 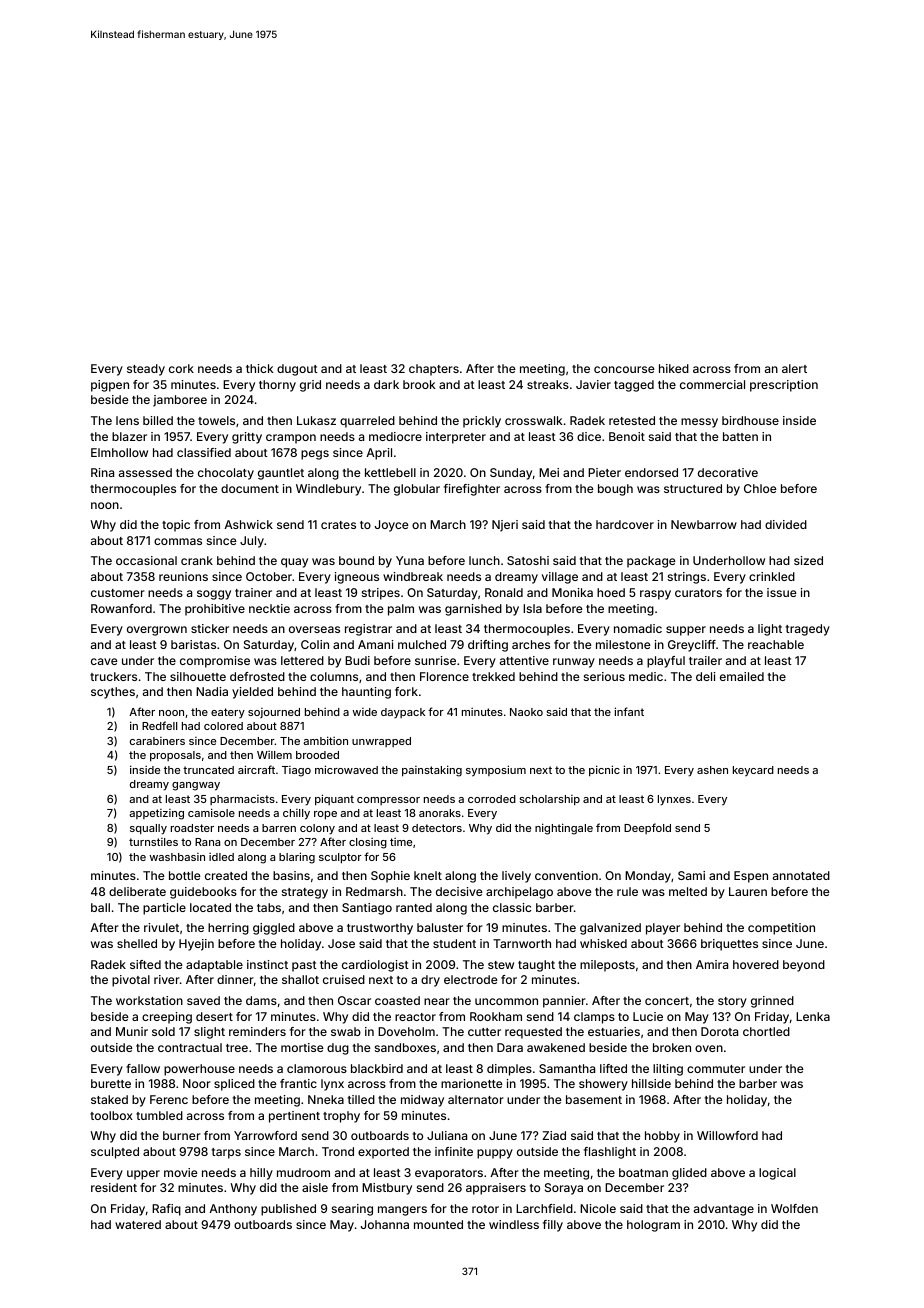 What do you see at coordinates (687, 578) in the document?
I see `strings` at bounding box center [687, 578].
